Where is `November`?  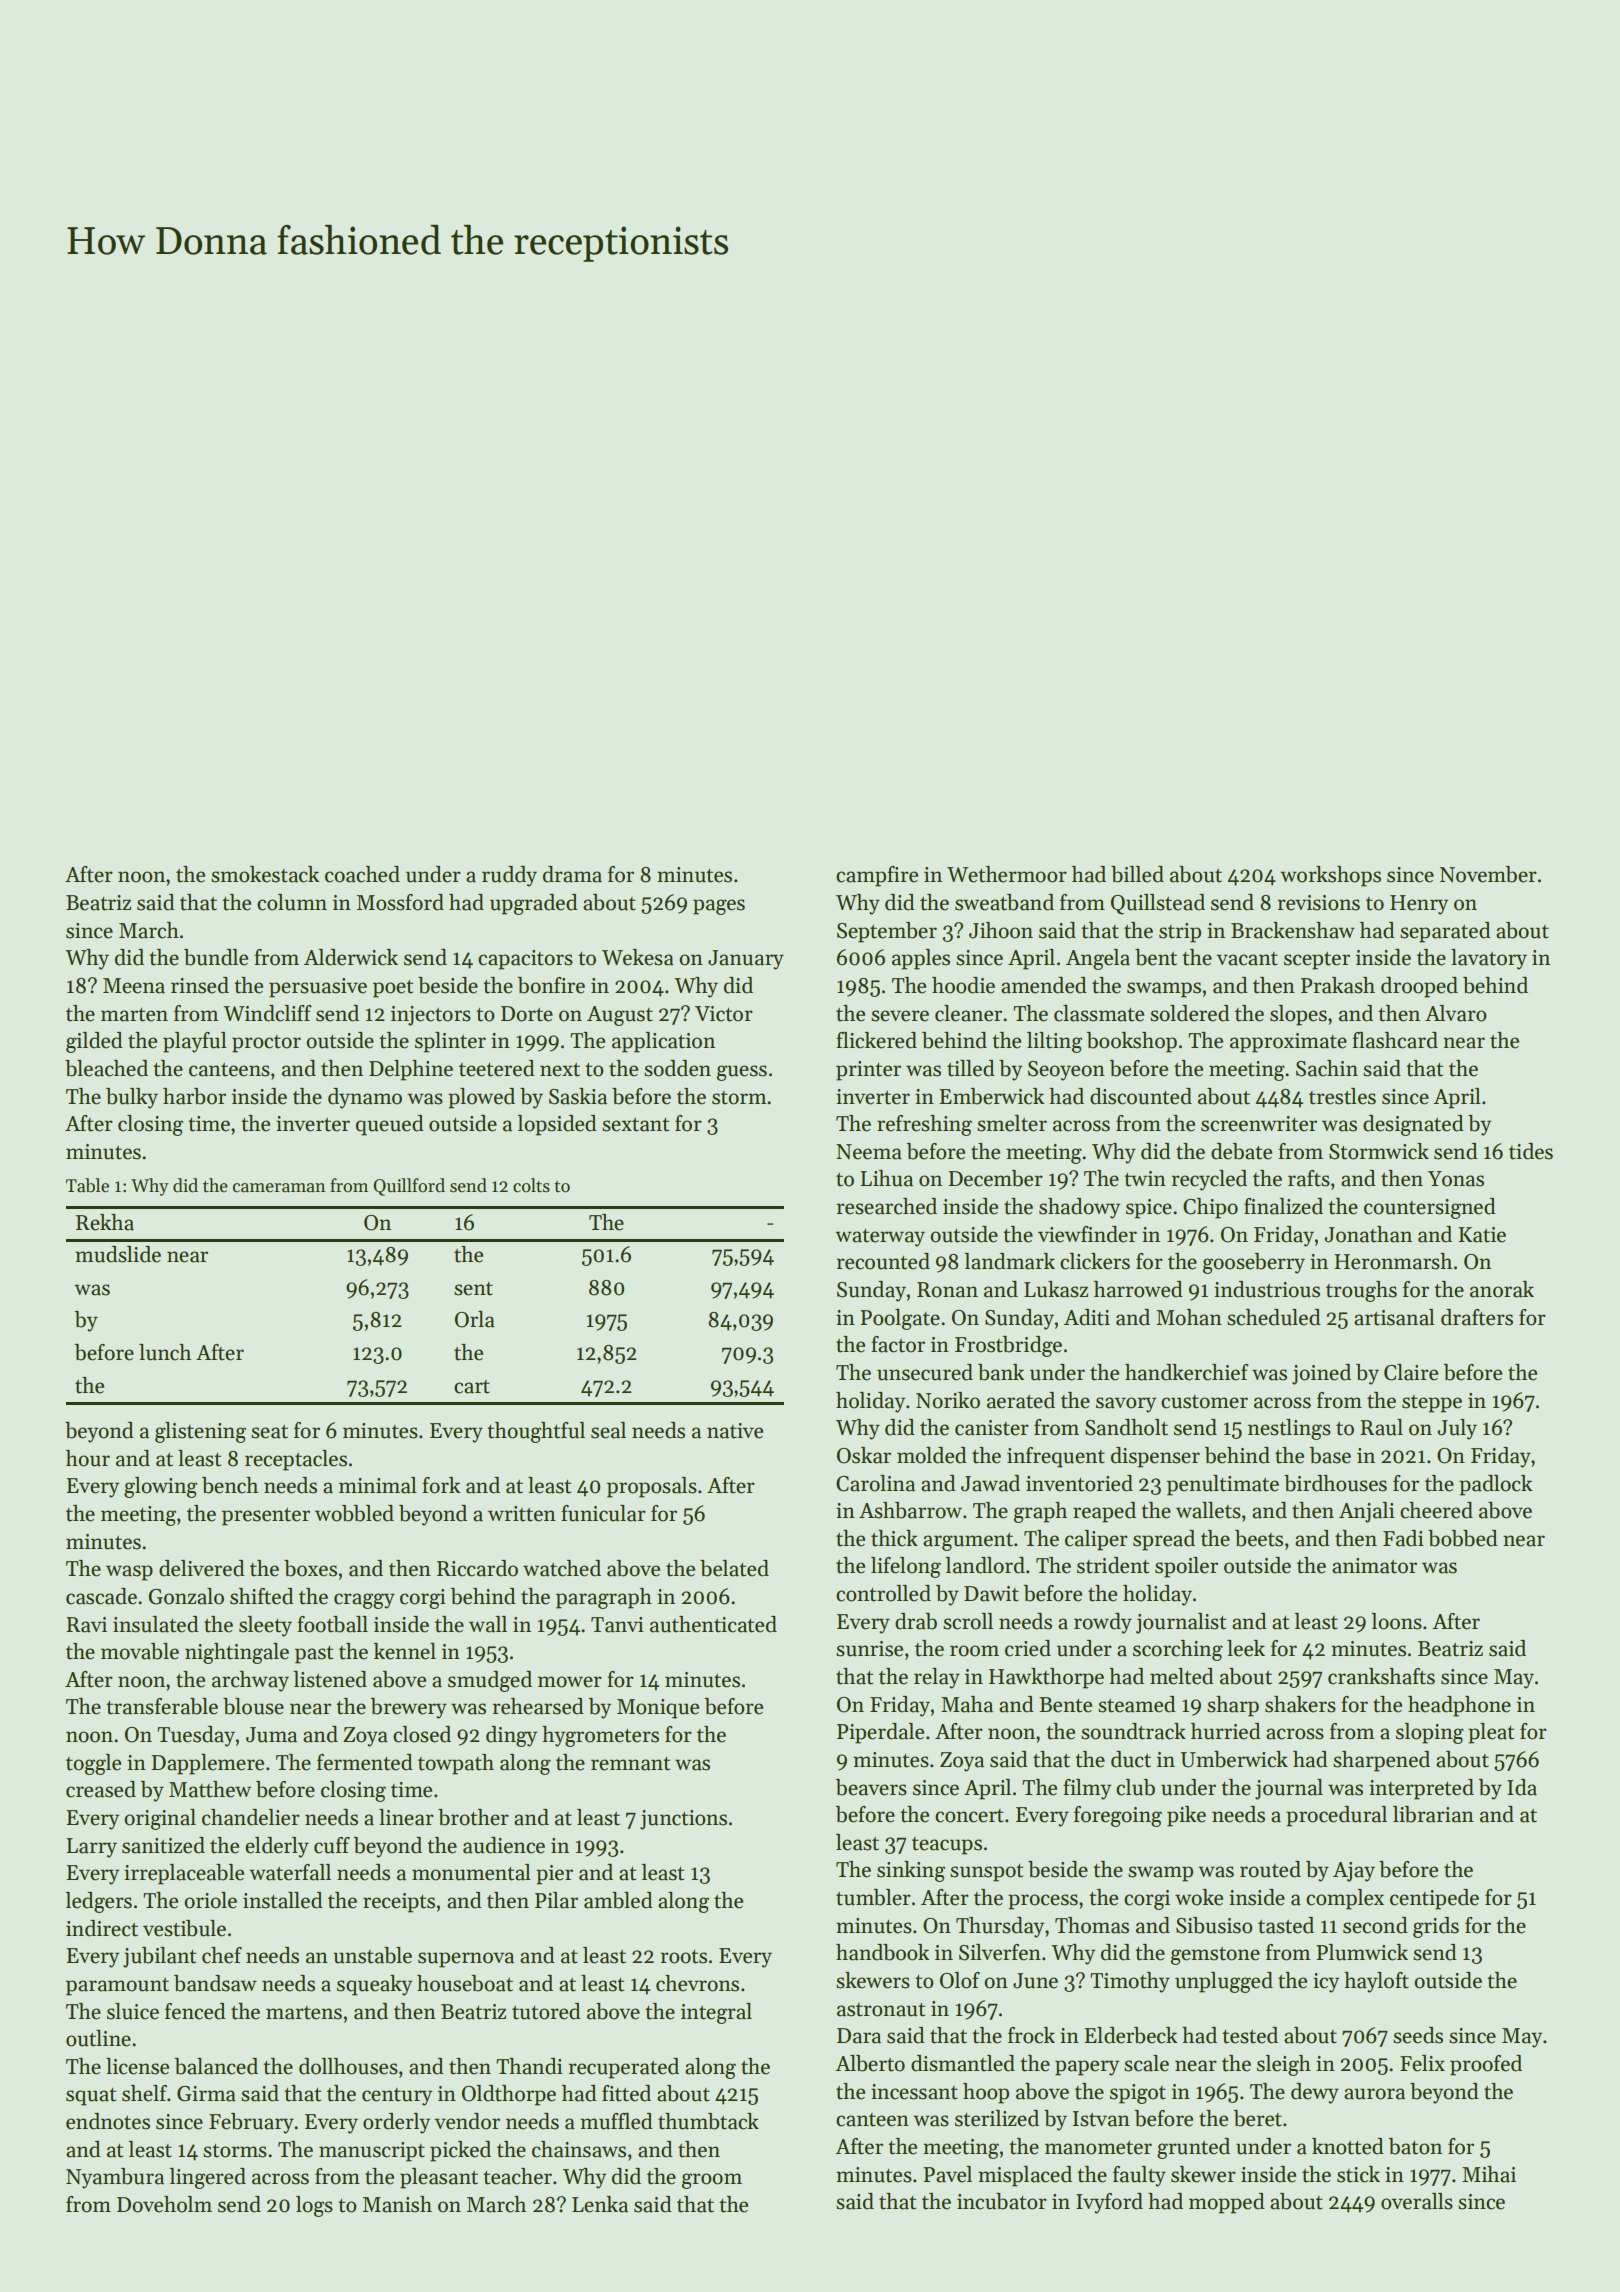
November is located at coordinates (1488, 874).
